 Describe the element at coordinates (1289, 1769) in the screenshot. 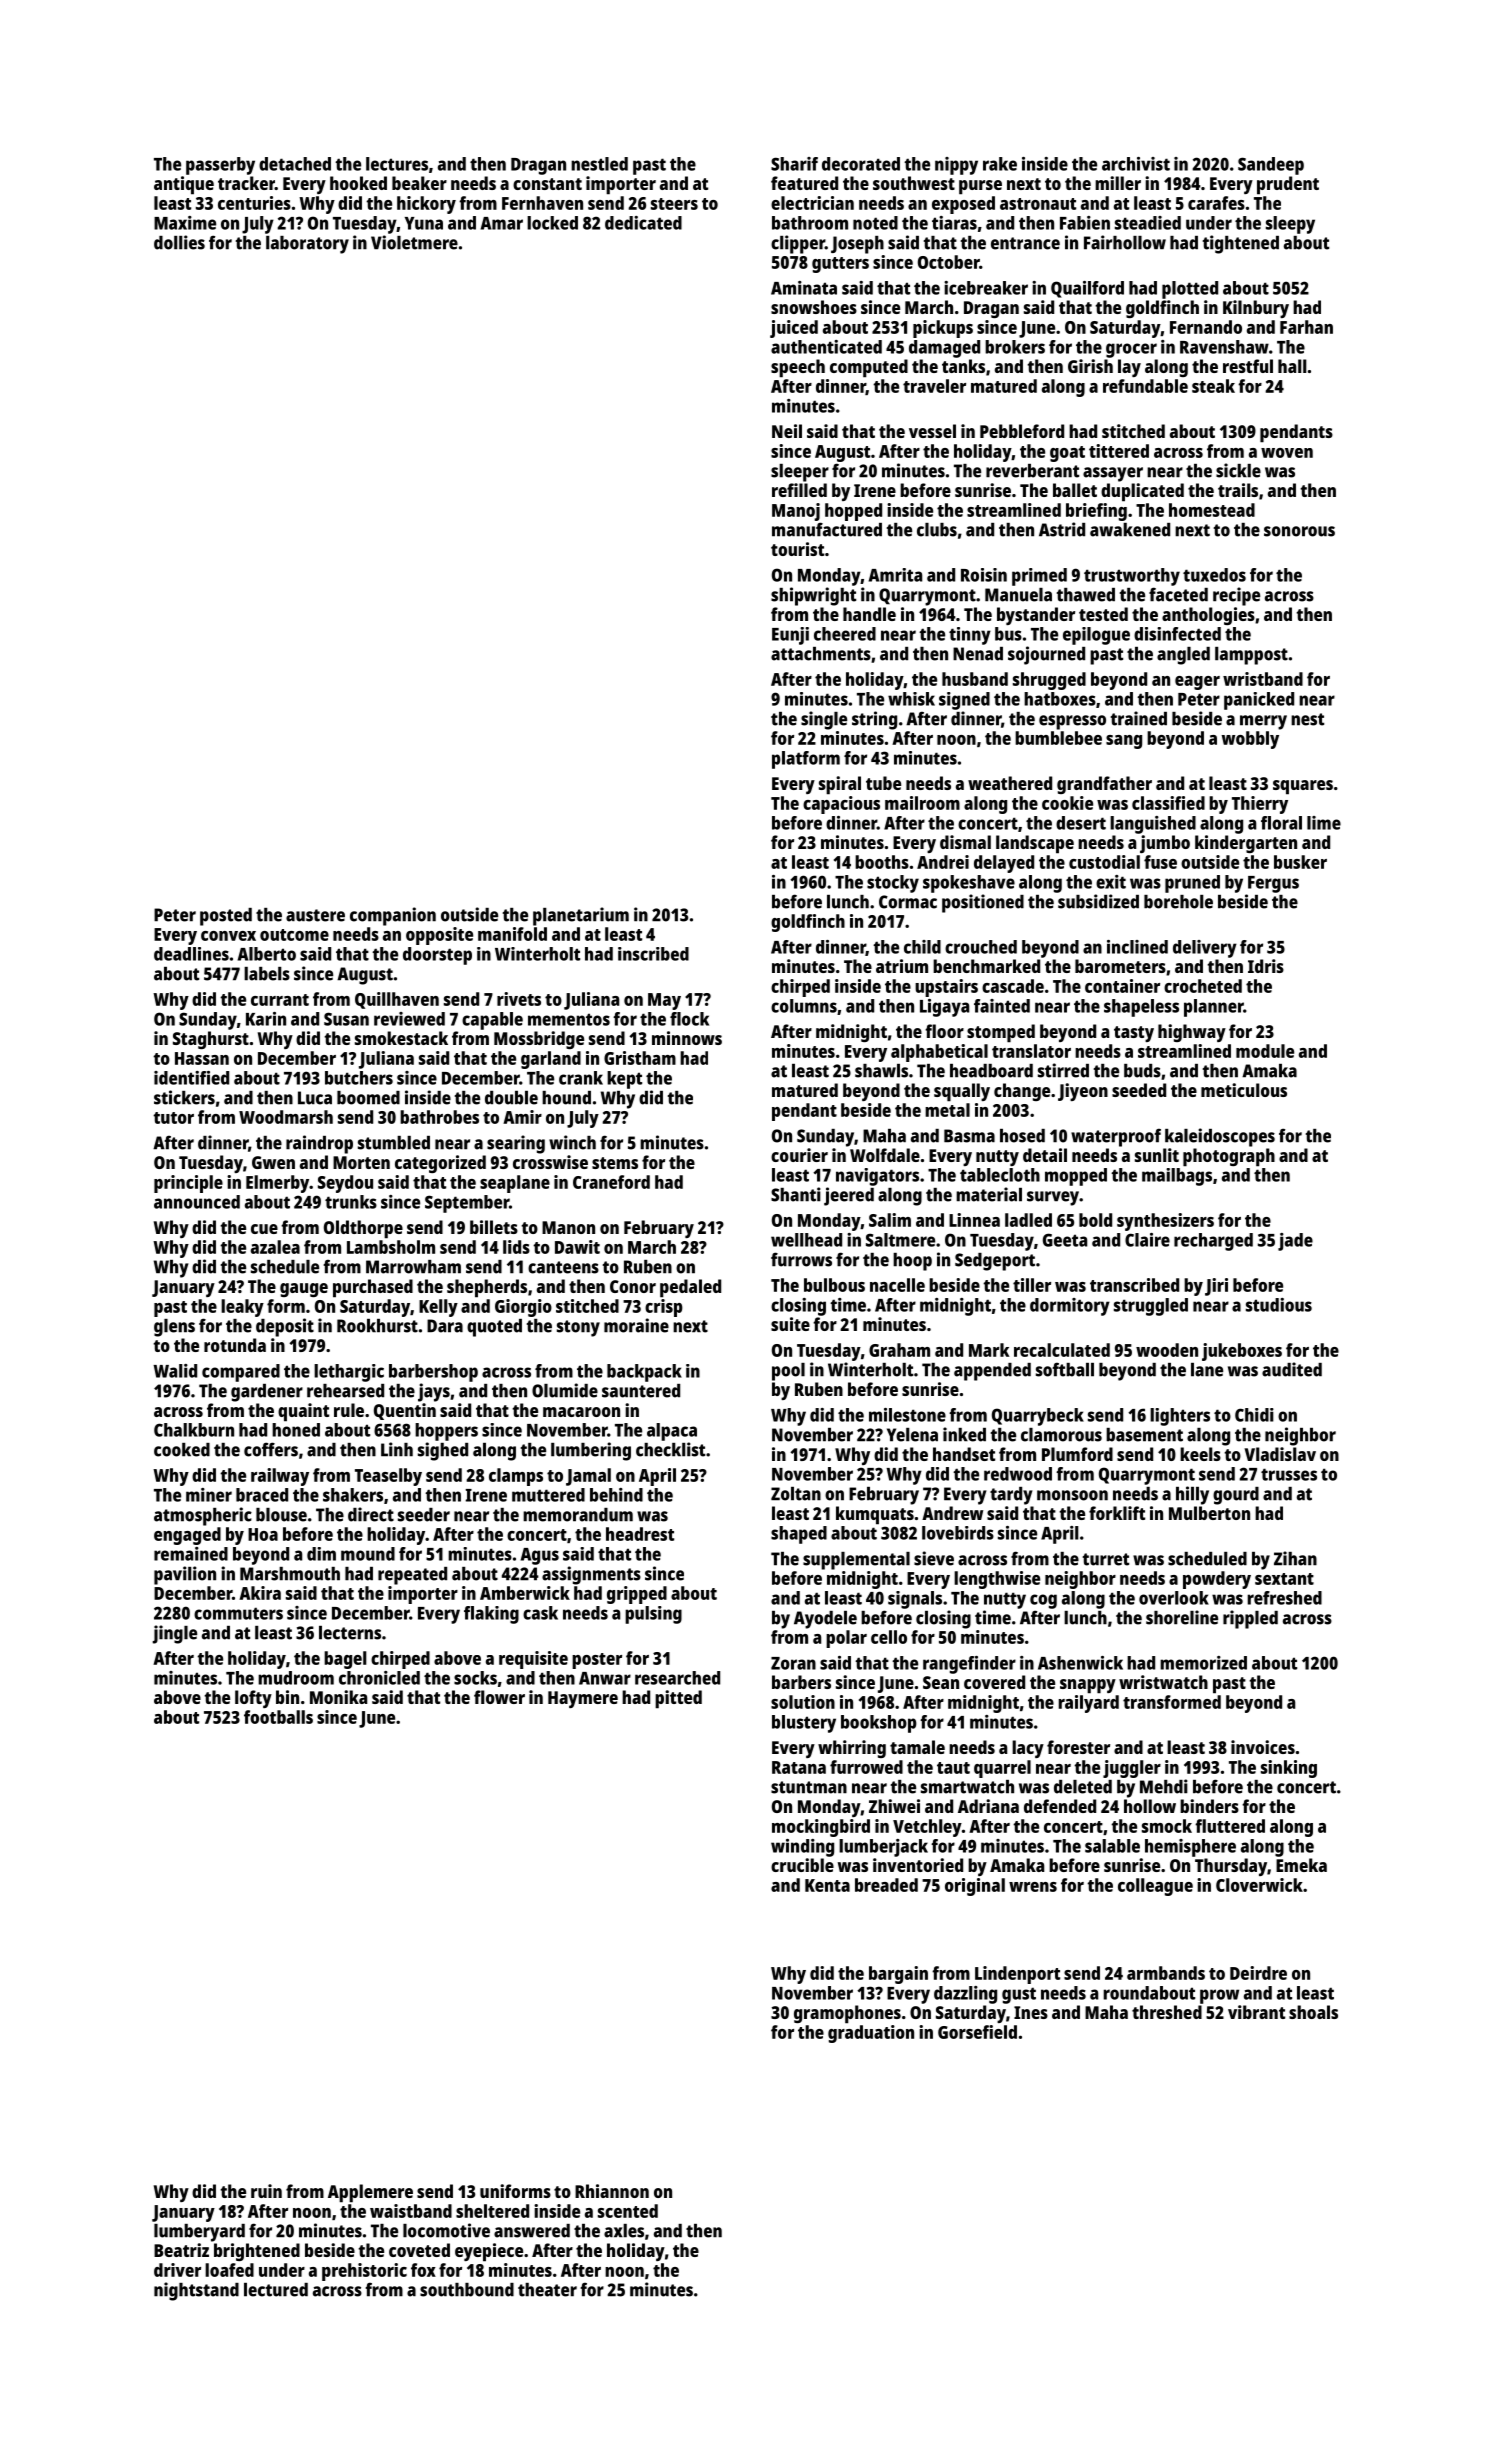

I see `sinking` at that location.
